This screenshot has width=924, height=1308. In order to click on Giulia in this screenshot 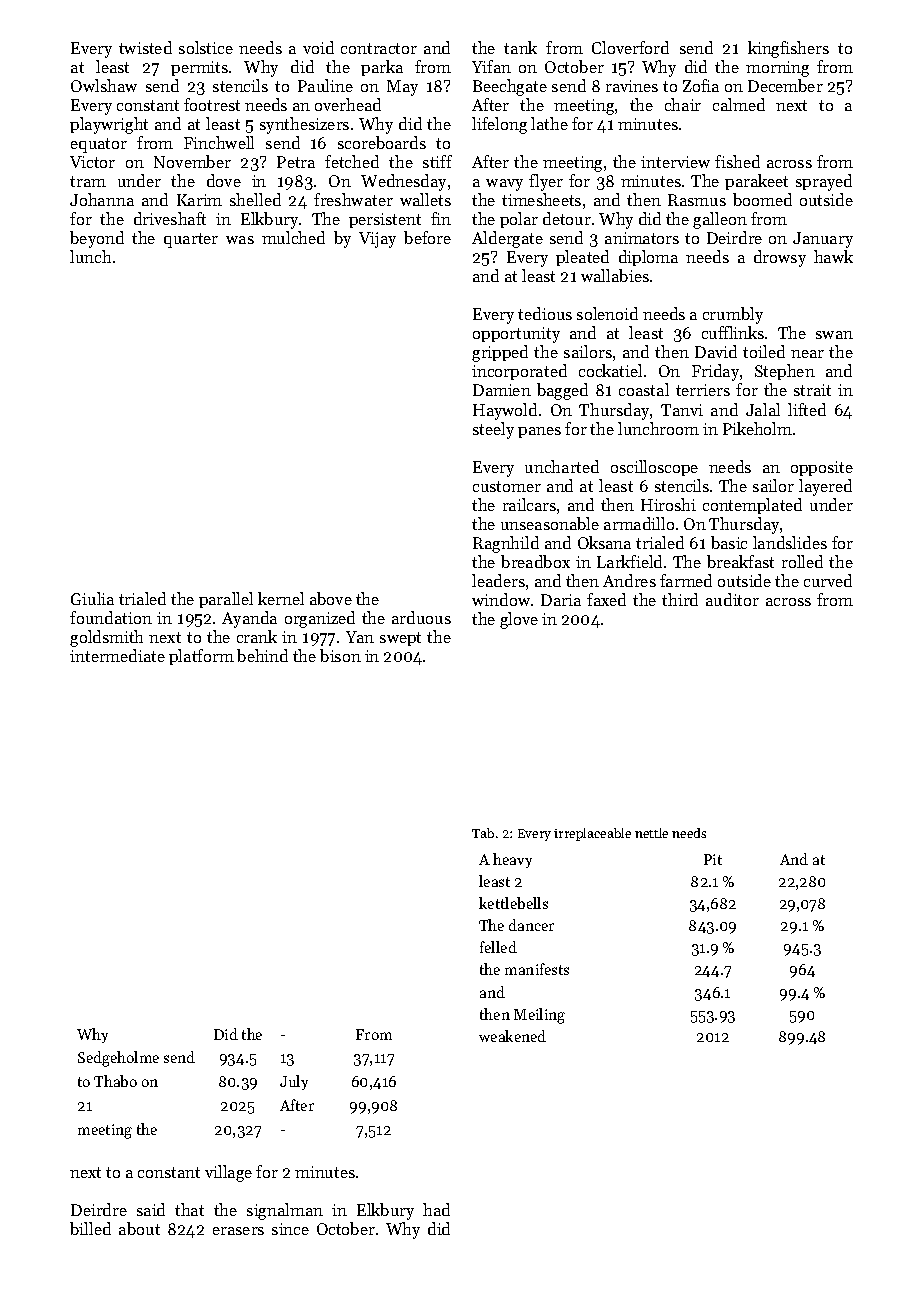, I will do `click(92, 598)`.
